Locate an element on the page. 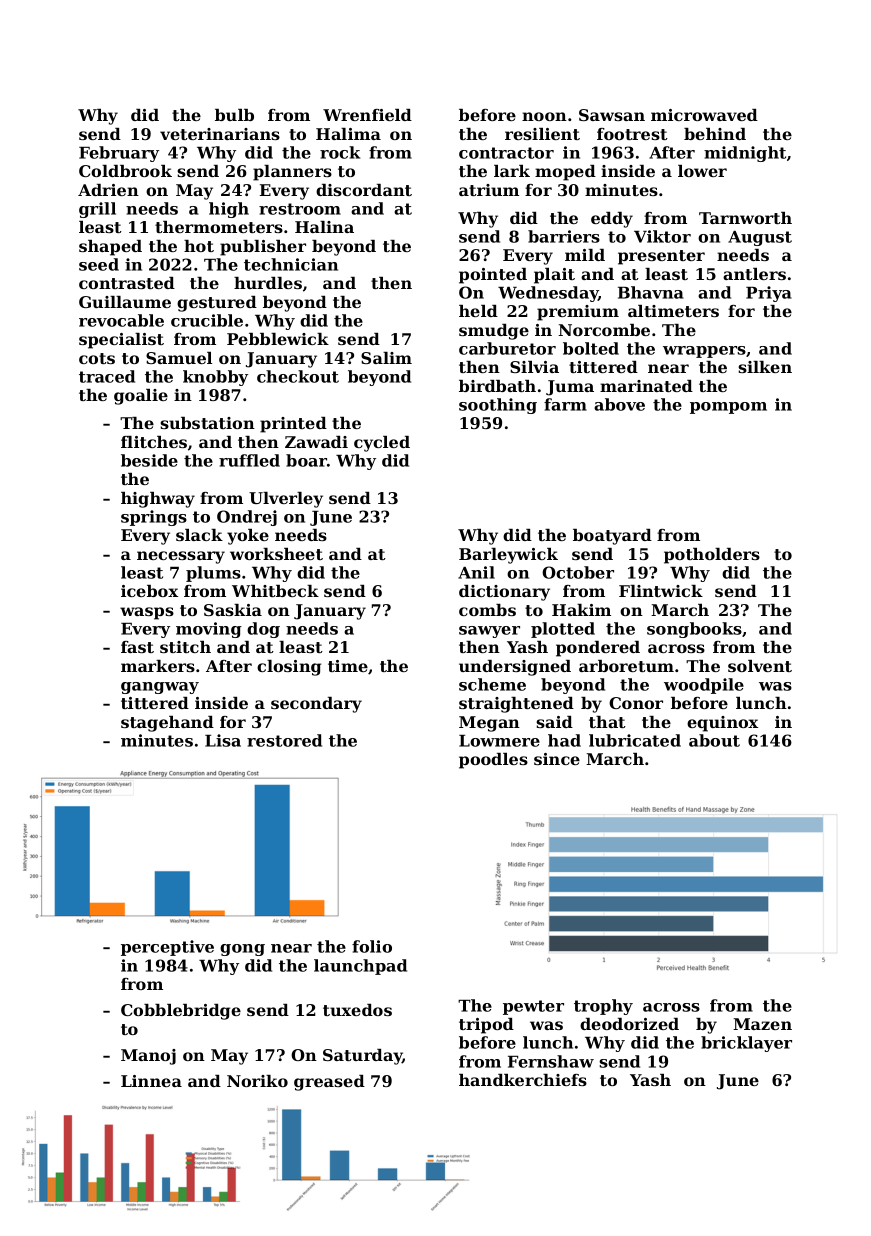  noon is located at coordinates (544, 116).
